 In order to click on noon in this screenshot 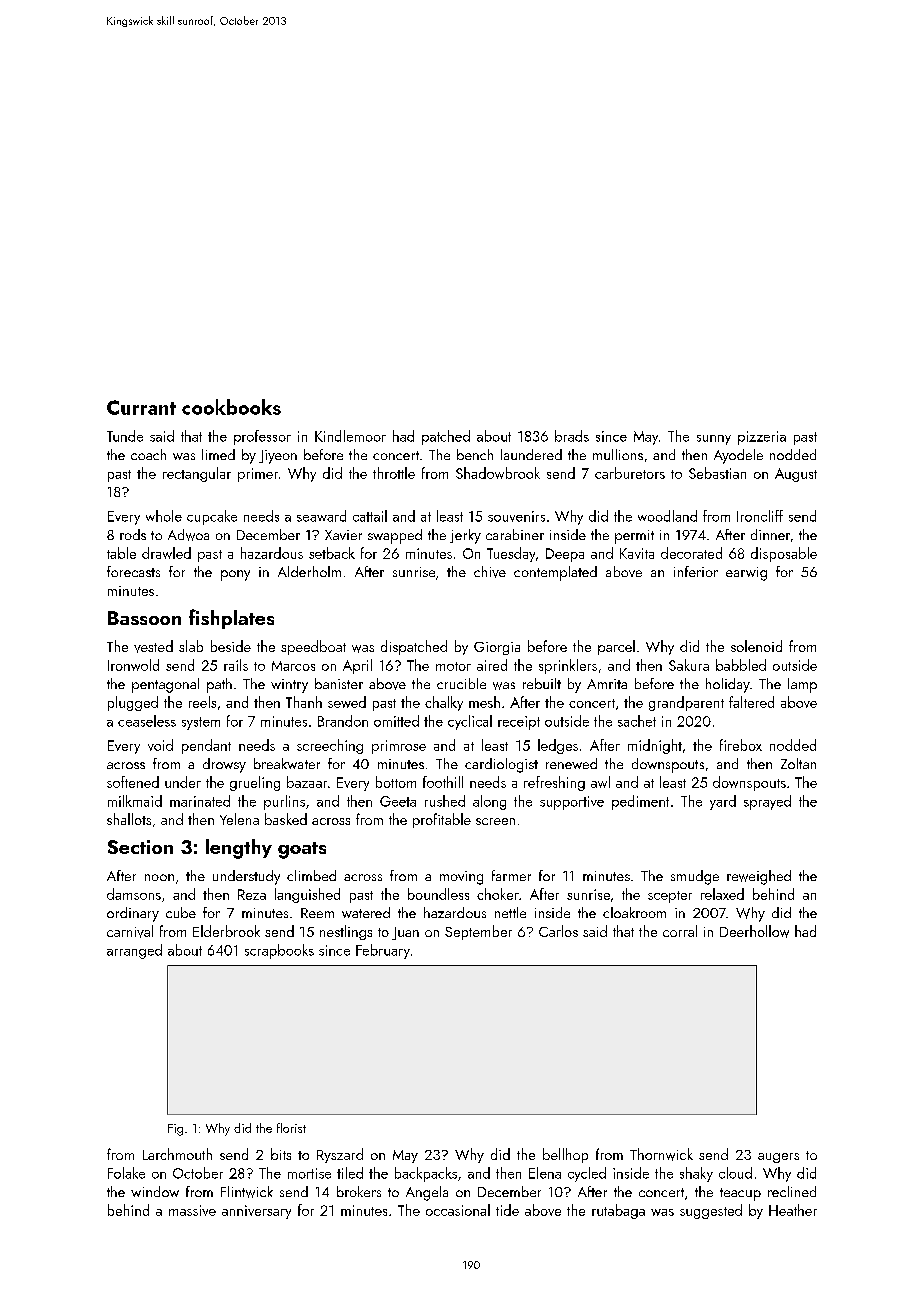, I will do `click(159, 877)`.
